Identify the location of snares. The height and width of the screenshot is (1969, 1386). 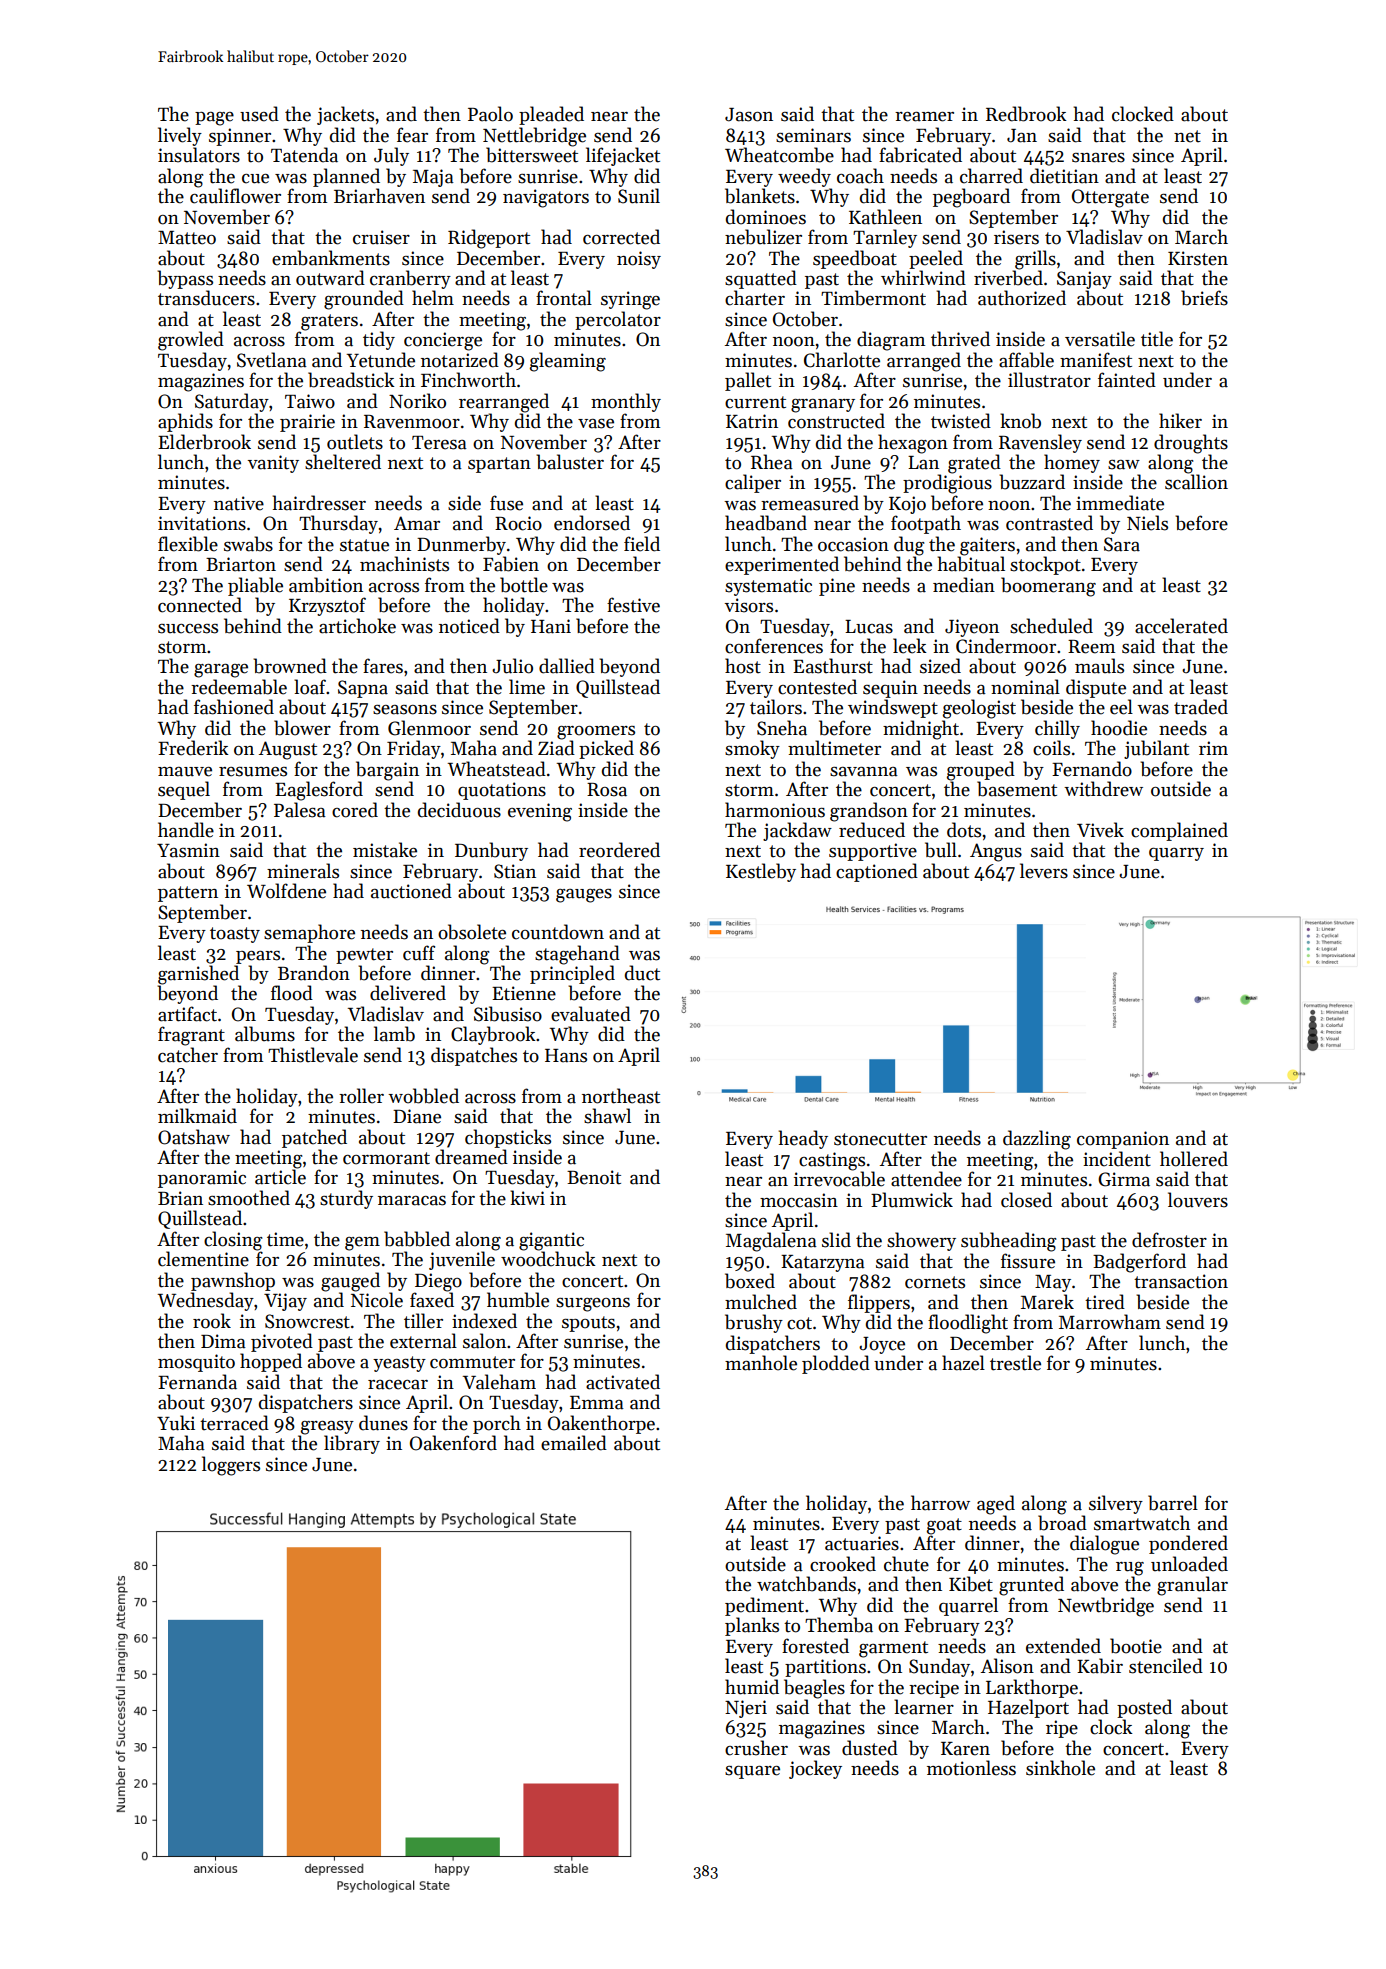
(1098, 158).
